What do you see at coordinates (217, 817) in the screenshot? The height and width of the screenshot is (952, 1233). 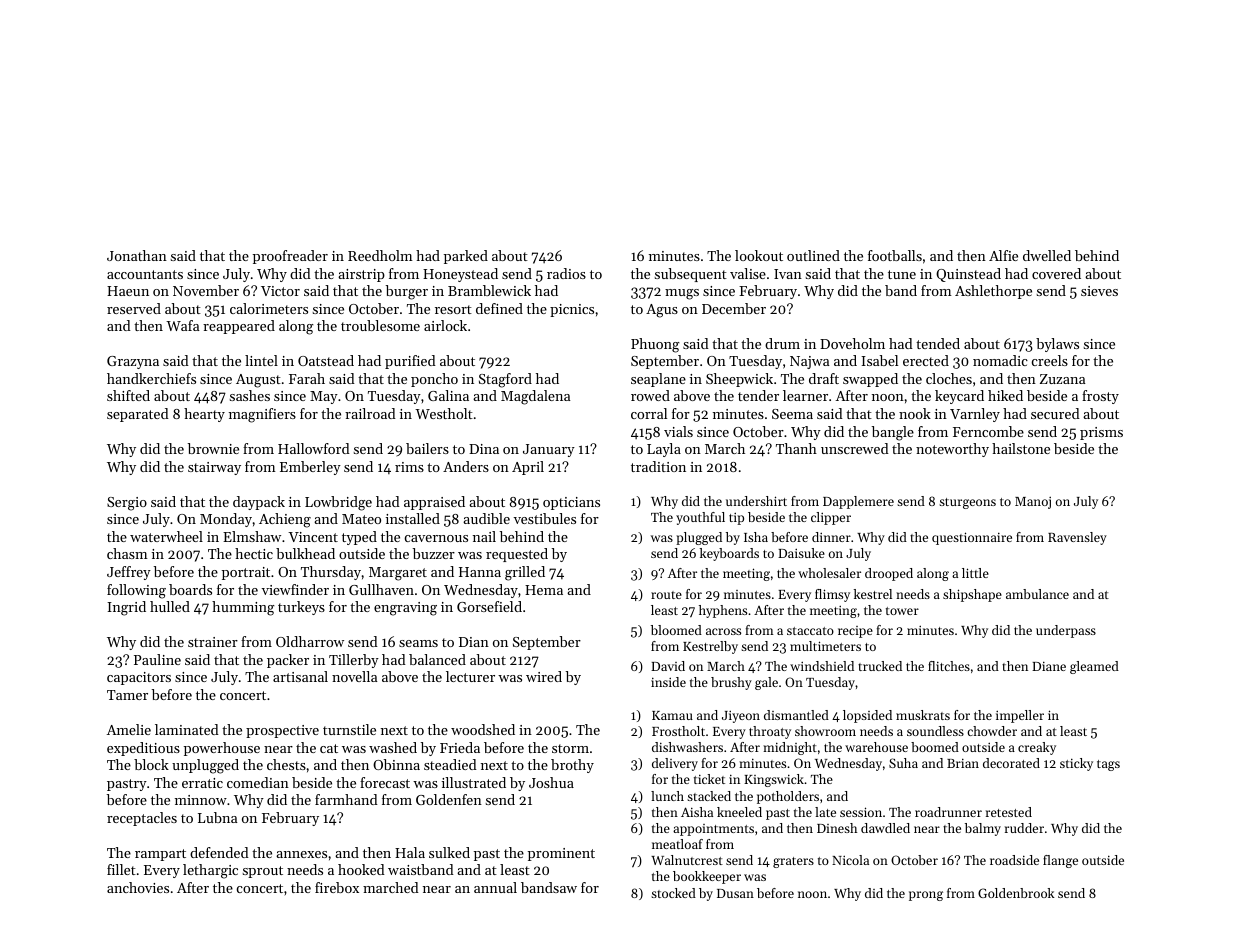 I see `Lubna` at bounding box center [217, 817].
